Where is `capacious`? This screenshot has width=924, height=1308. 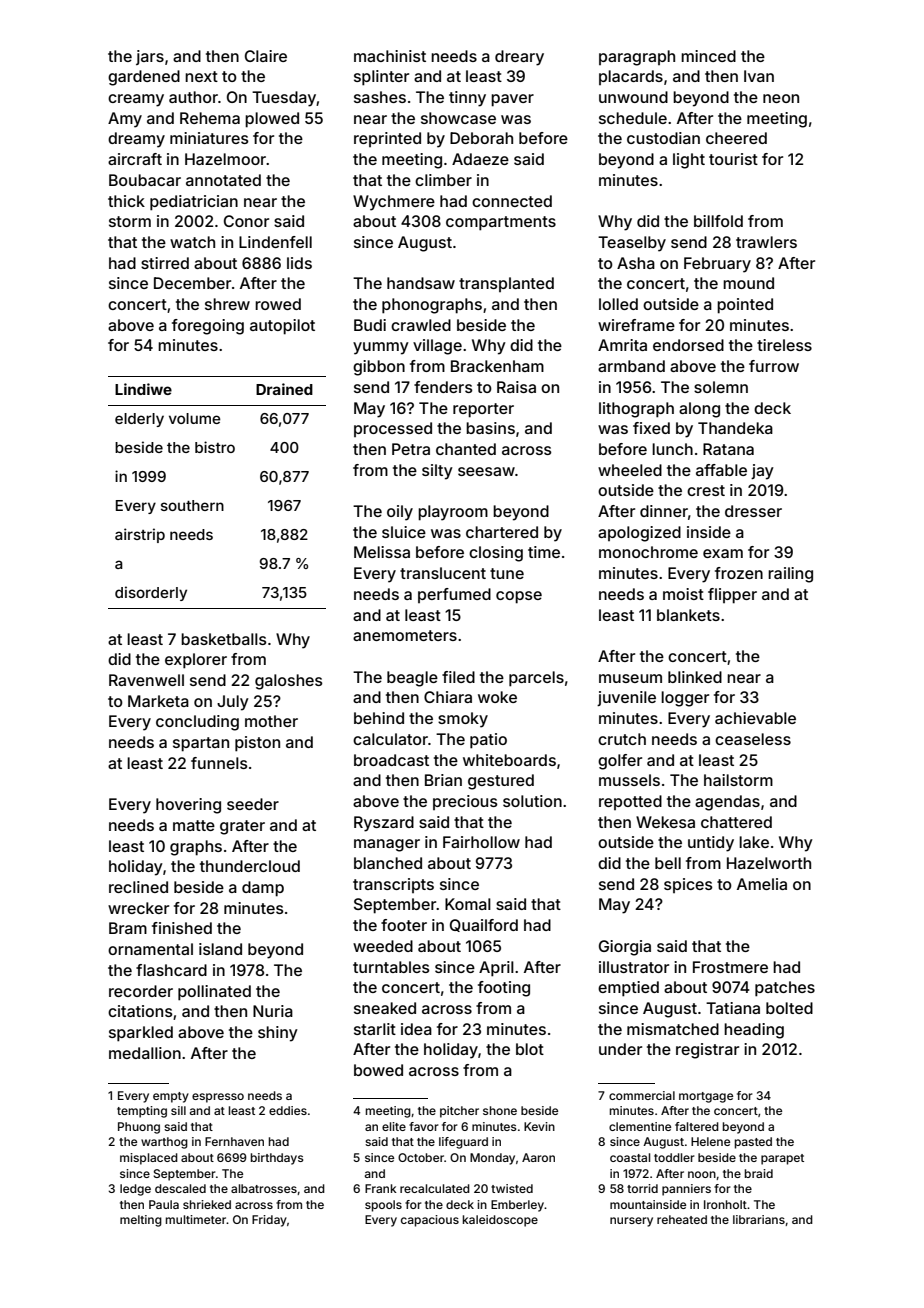
capacious is located at coordinates (430, 1221).
